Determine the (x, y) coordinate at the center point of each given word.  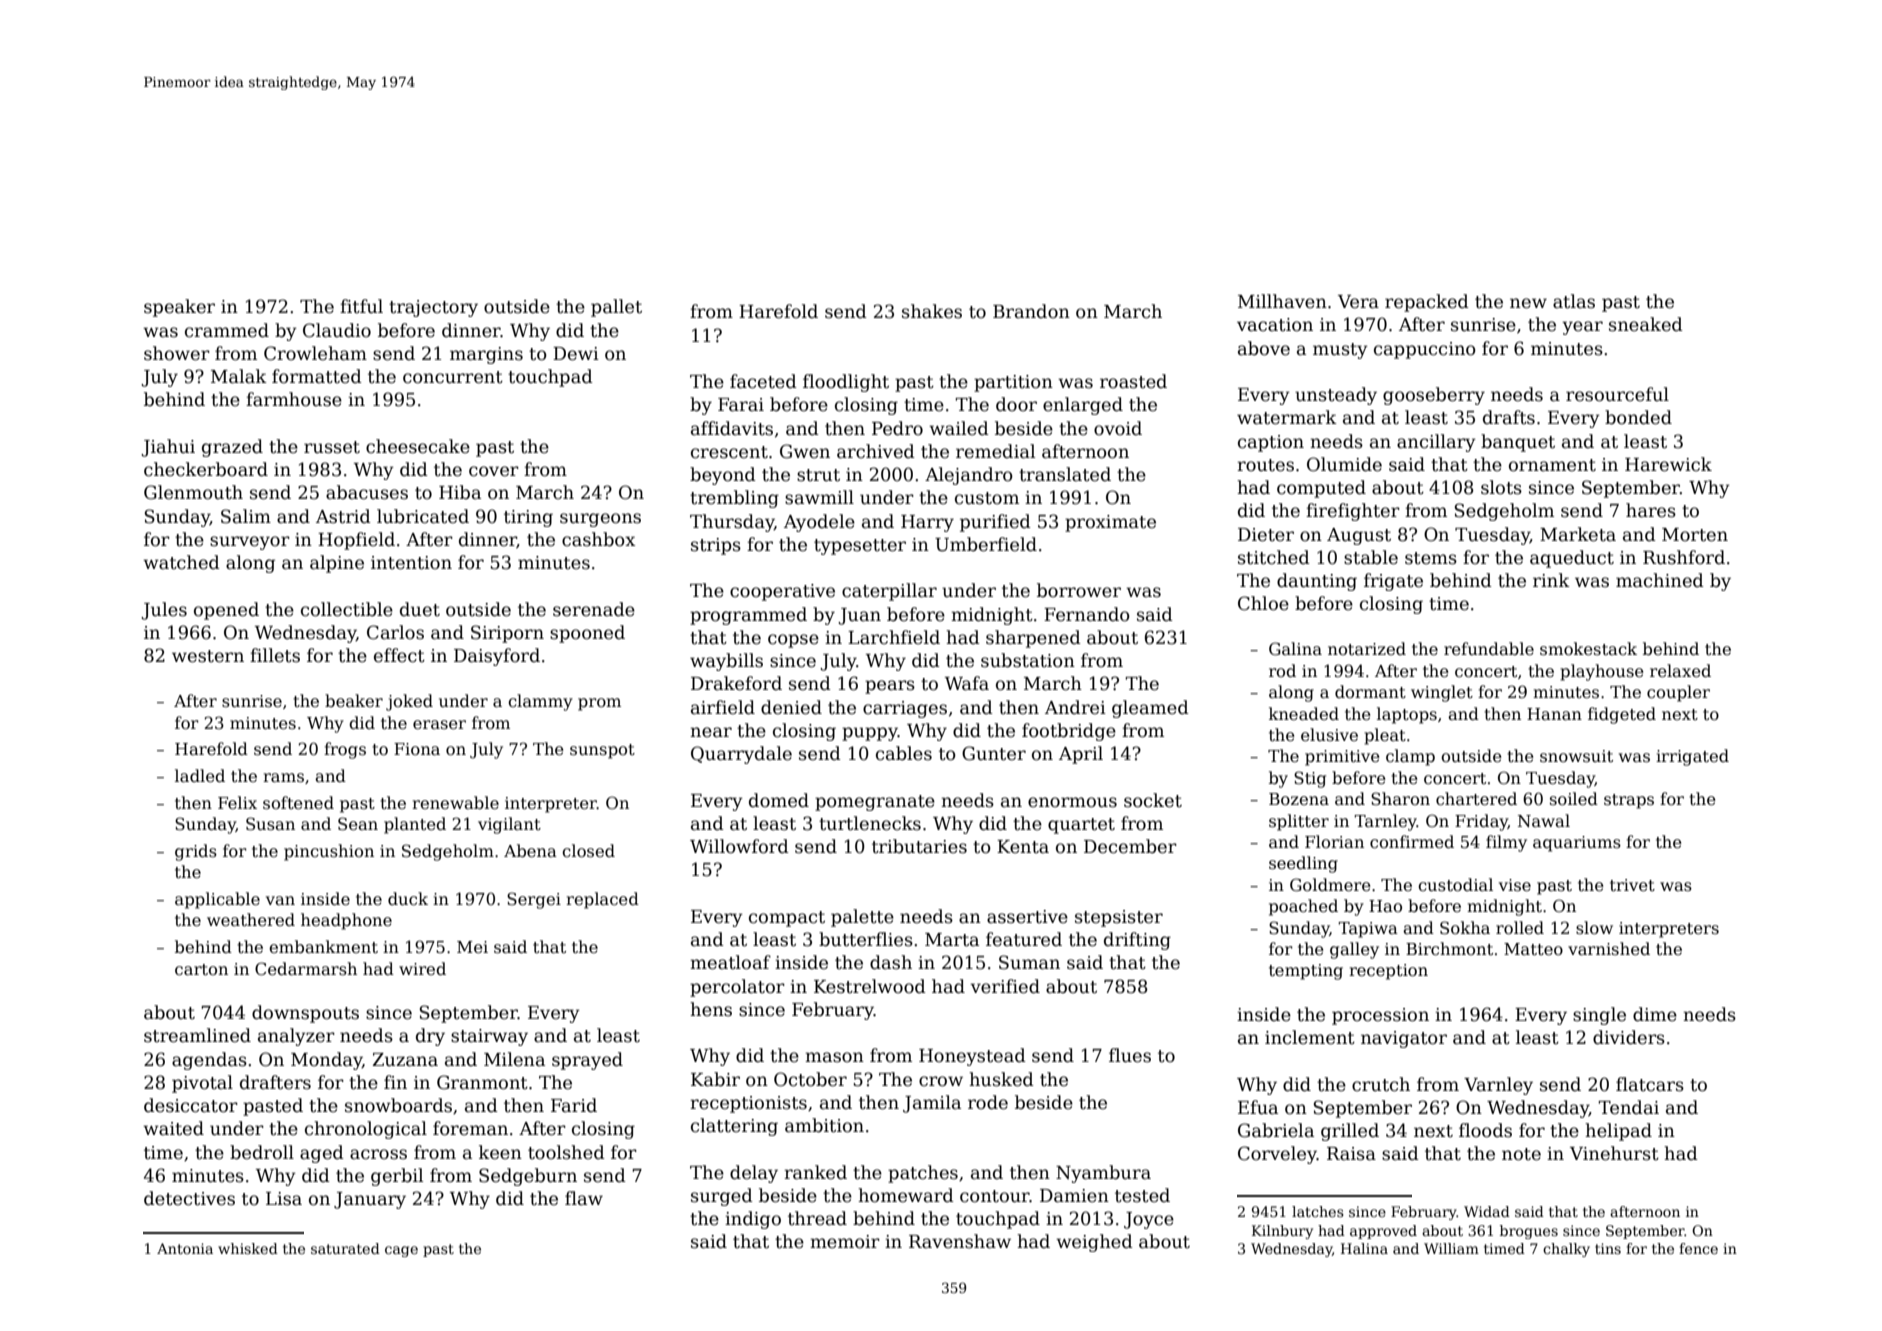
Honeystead (972, 1057)
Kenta (1023, 847)
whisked (248, 1248)
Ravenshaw (960, 1241)
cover (494, 471)
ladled (200, 776)
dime (1655, 1014)
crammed (227, 330)
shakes (932, 311)
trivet (1632, 885)
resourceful (1617, 394)
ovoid (1118, 428)
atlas (1574, 301)
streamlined (197, 1035)
